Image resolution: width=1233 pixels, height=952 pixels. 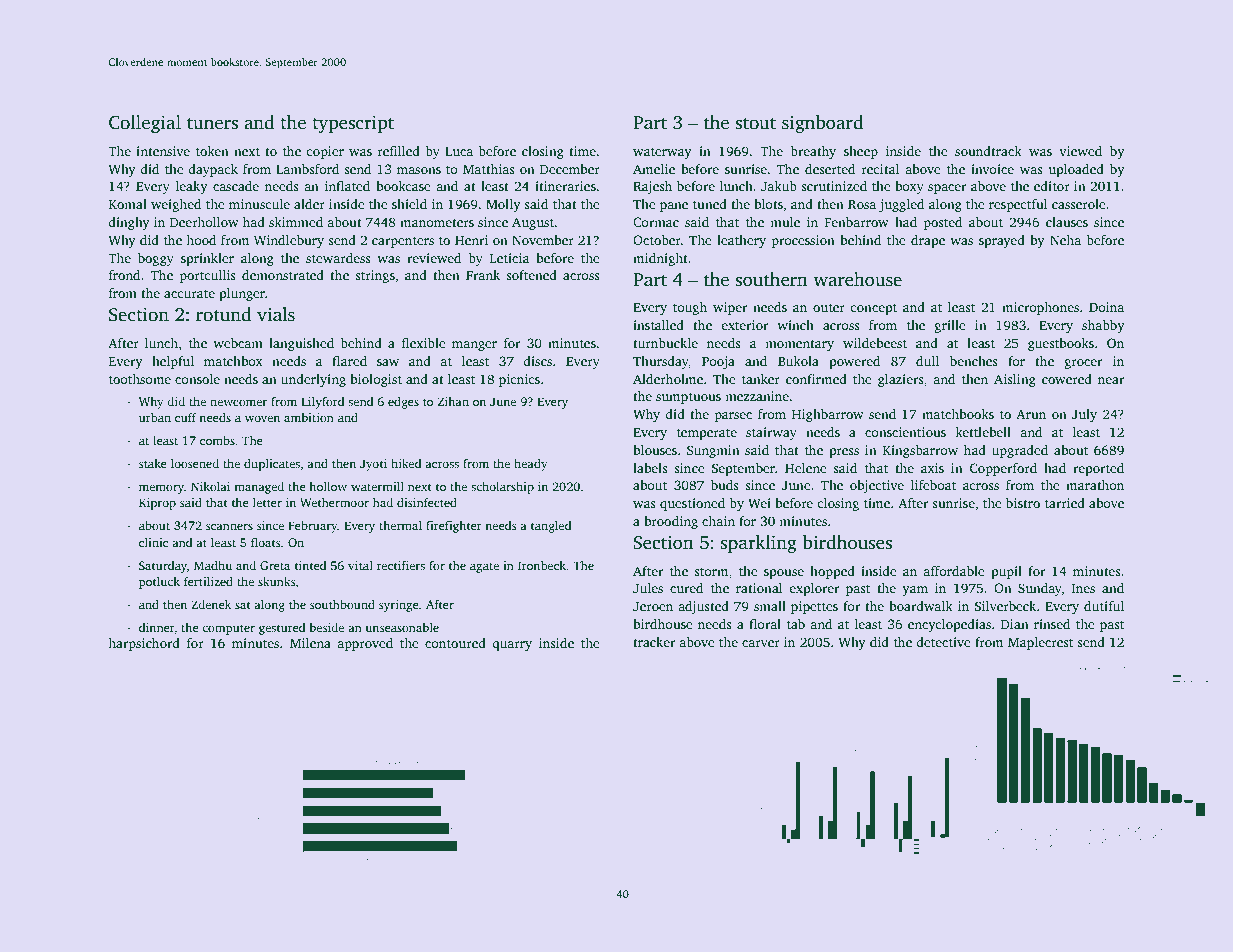 What do you see at coordinates (759, 544) in the image?
I see `sparkling` at bounding box center [759, 544].
